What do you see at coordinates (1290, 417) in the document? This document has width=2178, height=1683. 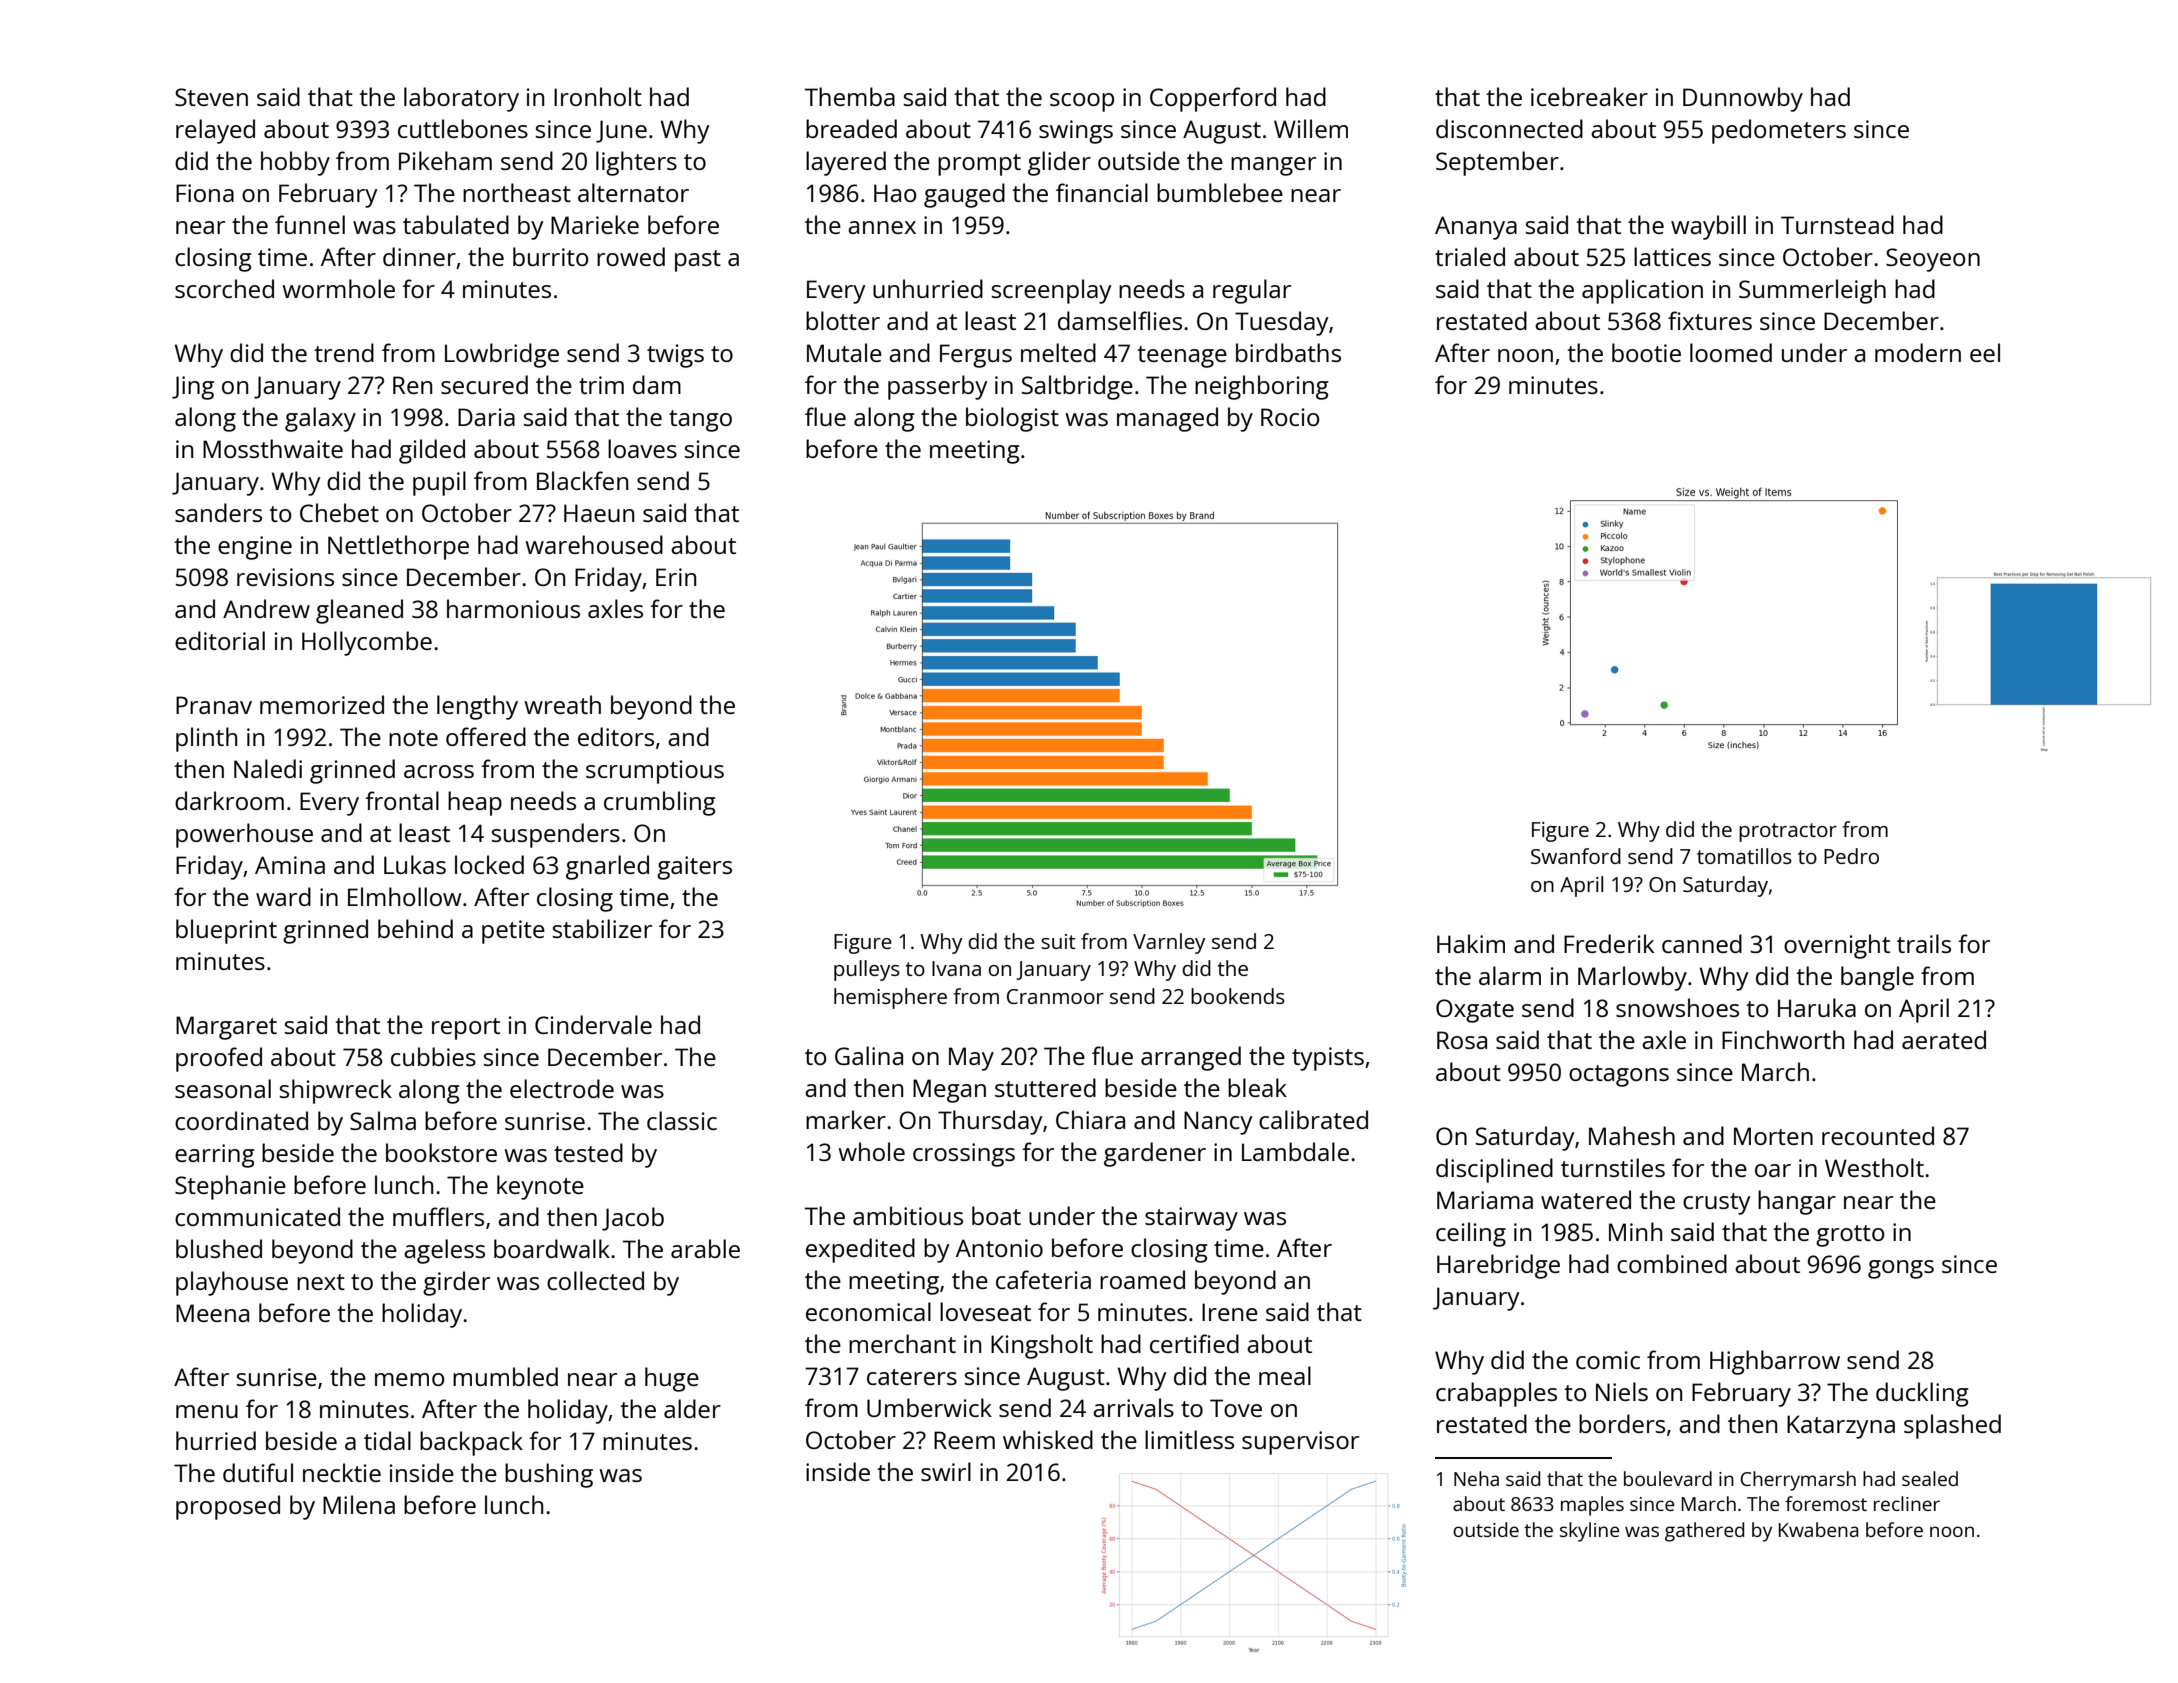 I see `Rocio` at bounding box center [1290, 417].
